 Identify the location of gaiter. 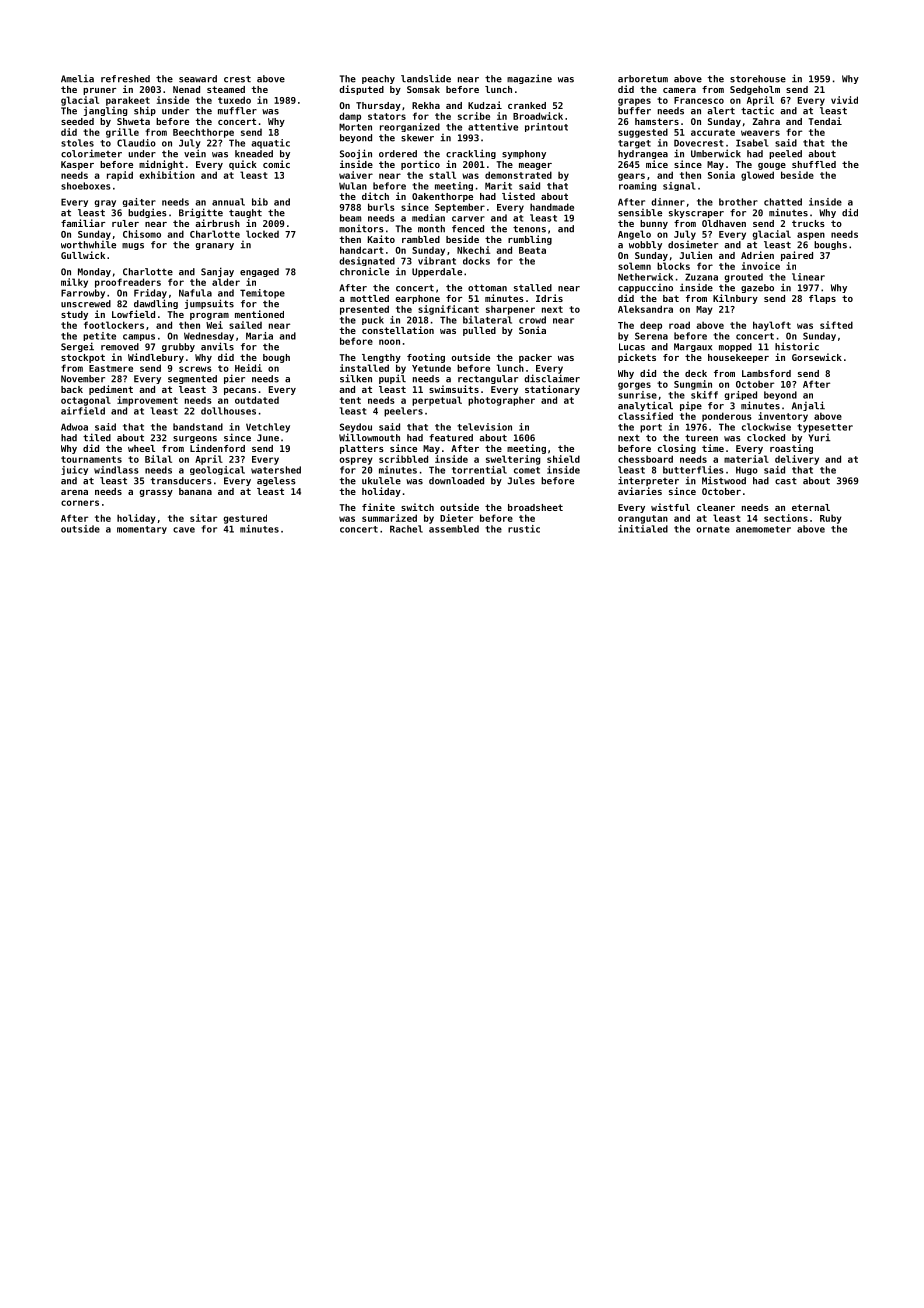
(139, 202).
